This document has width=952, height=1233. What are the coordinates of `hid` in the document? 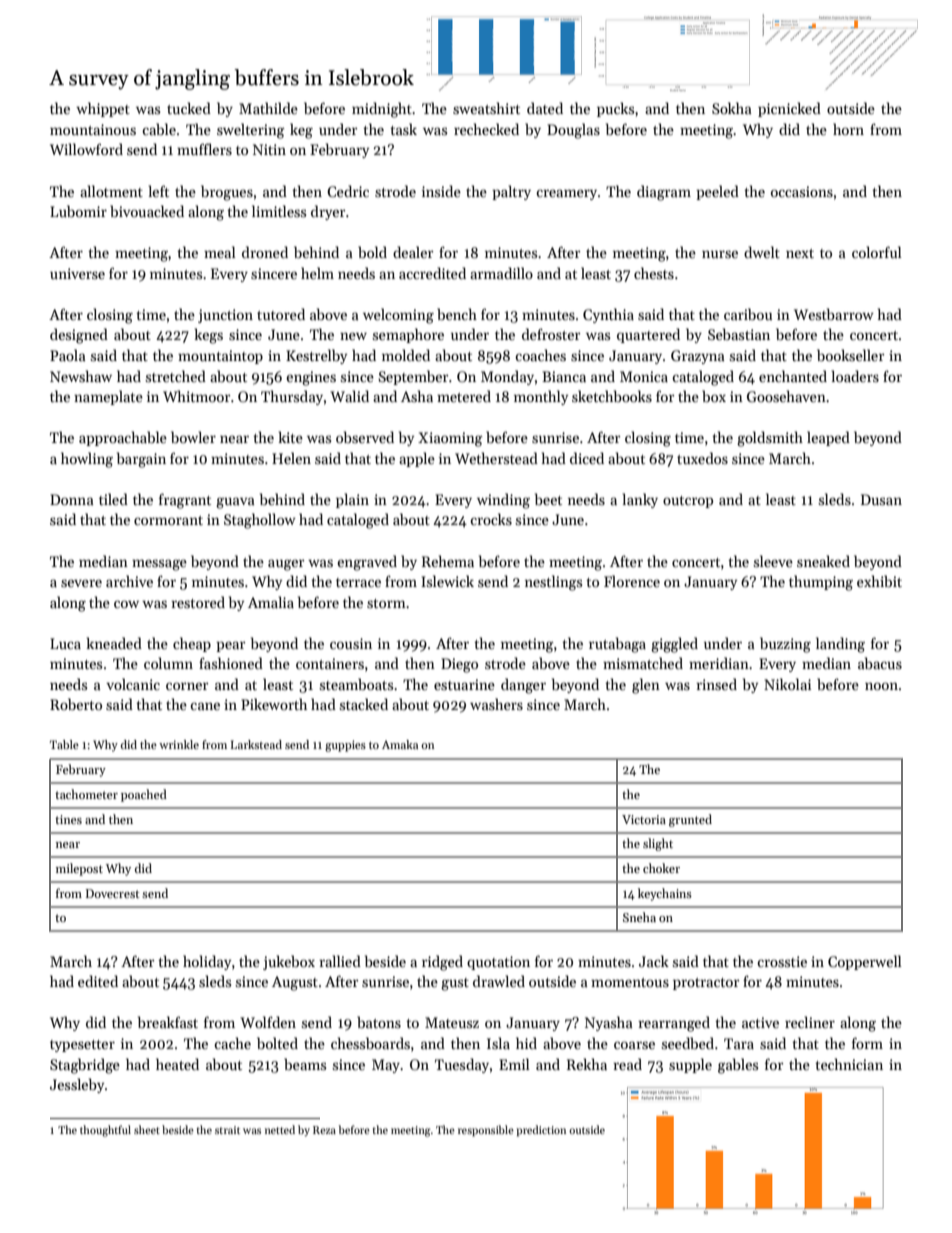 It's located at (526, 1043).
